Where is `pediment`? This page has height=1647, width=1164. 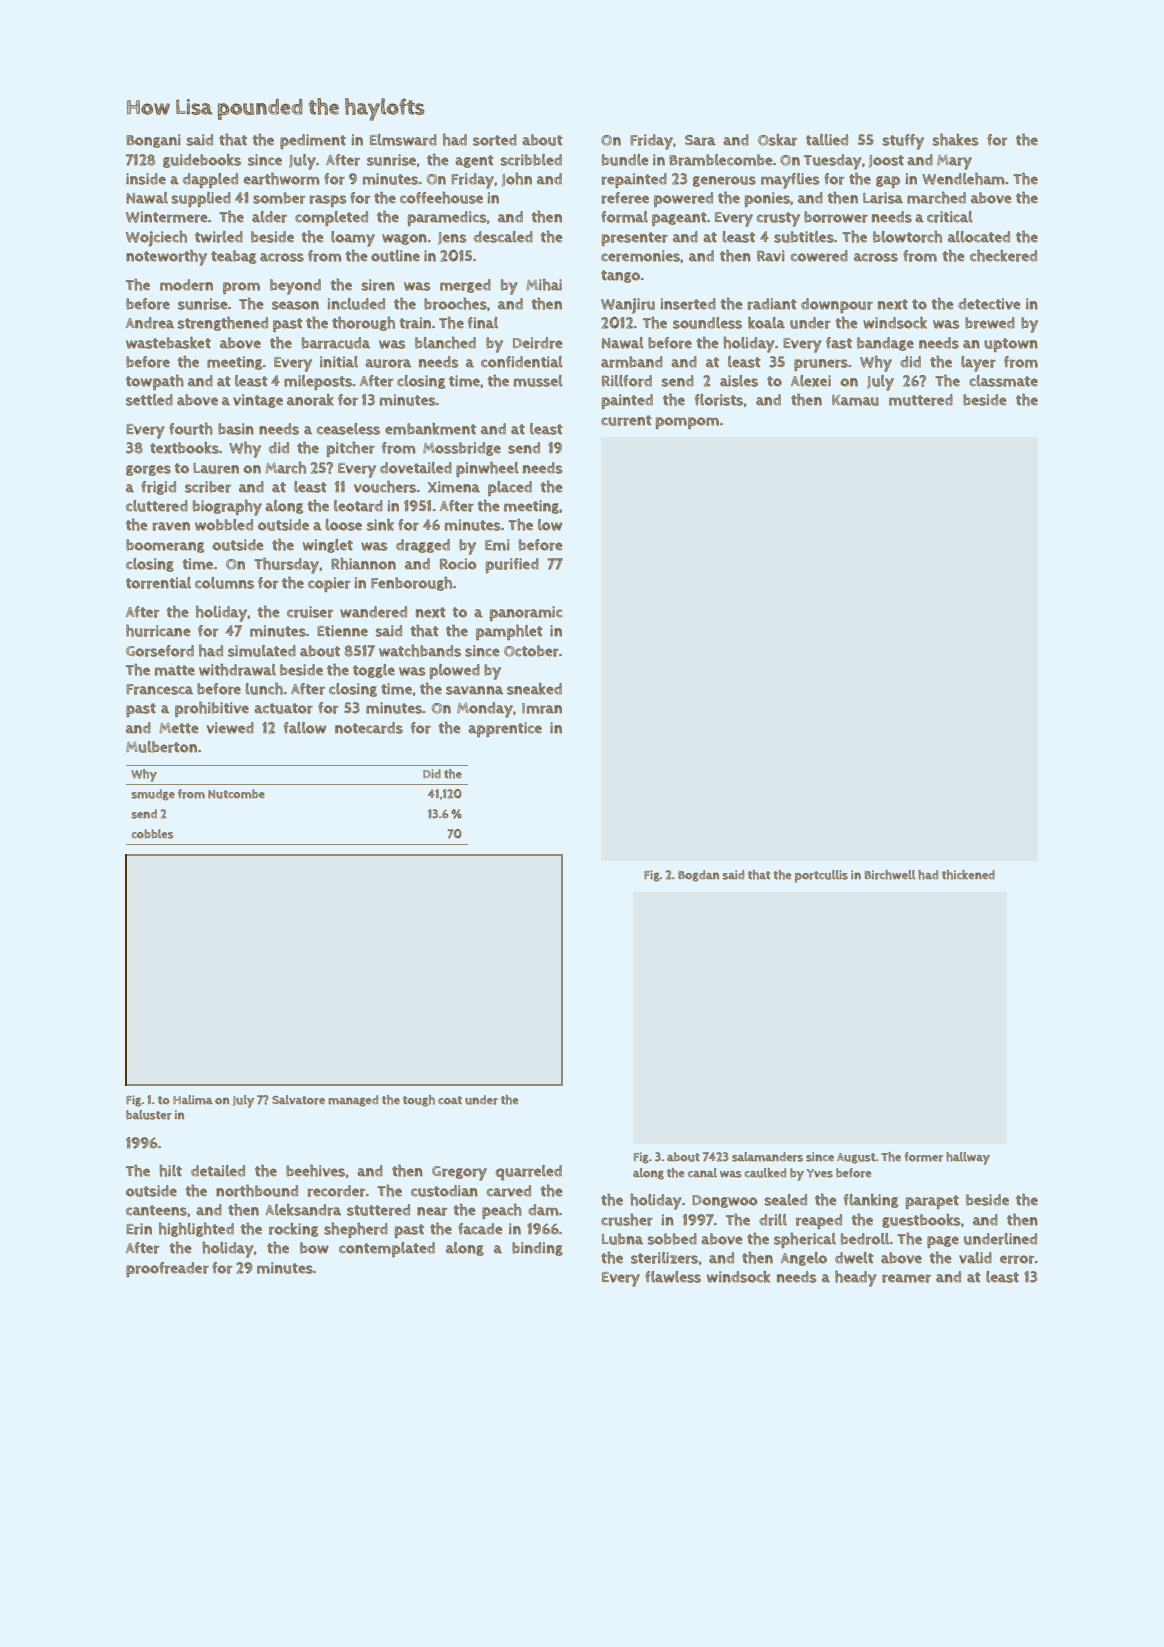 pediment is located at coordinates (313, 141).
